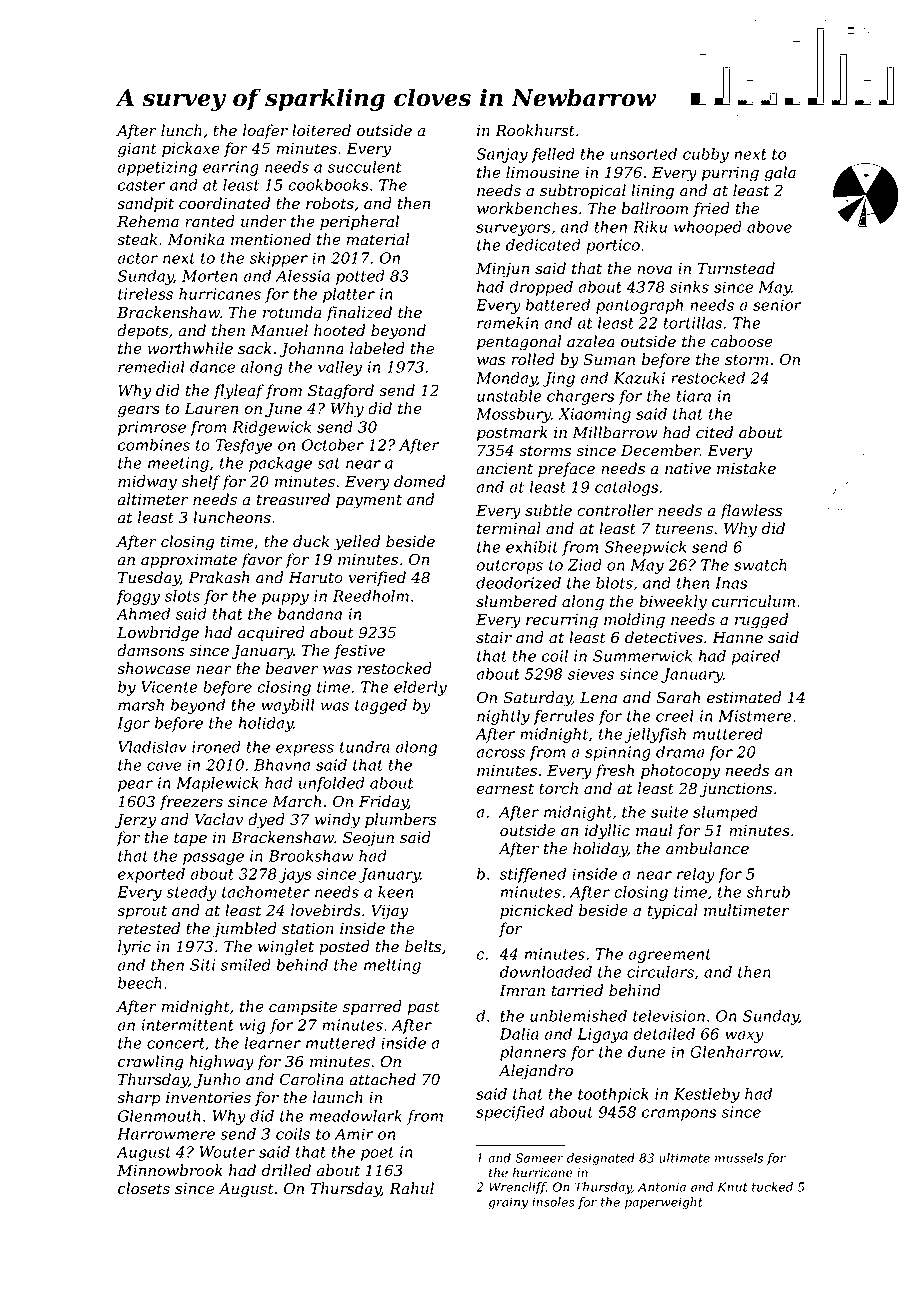 This screenshot has width=924, height=1308. What do you see at coordinates (706, 155) in the screenshot?
I see `cubby` at bounding box center [706, 155].
